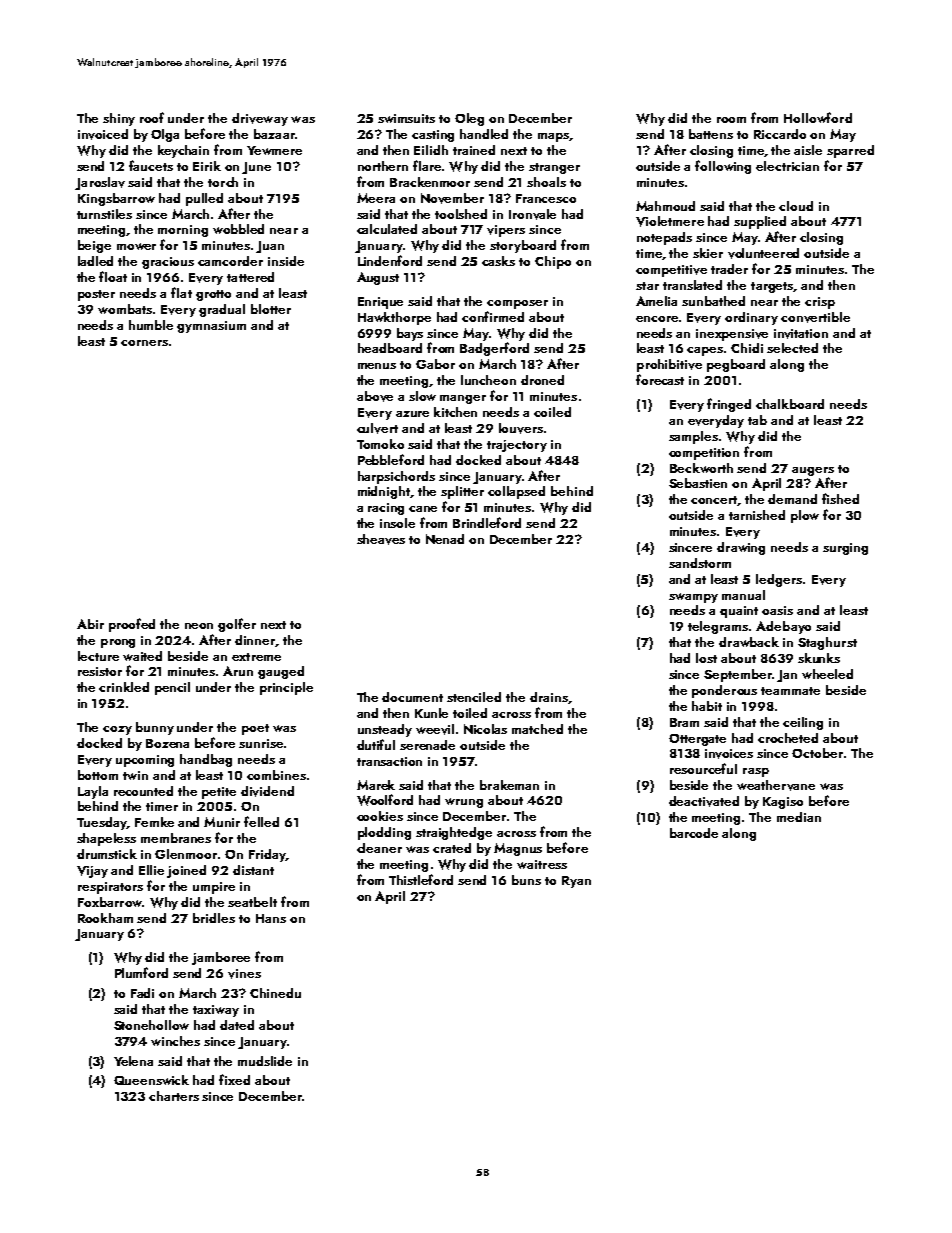 Image resolution: width=952 pixels, height=1233 pixels. I want to click on surging, so click(845, 549).
